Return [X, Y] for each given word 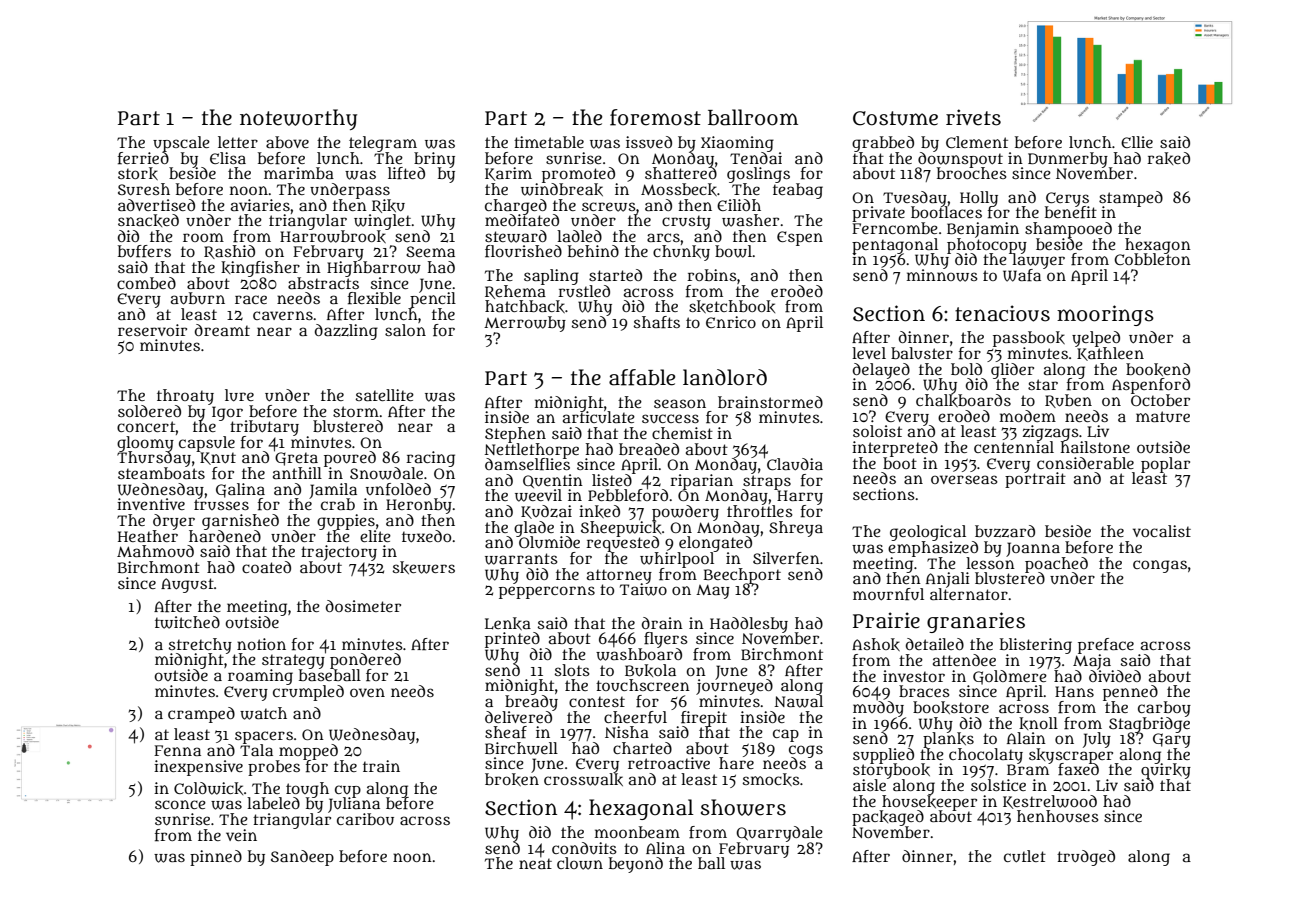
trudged [1086, 858]
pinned [216, 858]
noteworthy [298, 119]
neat [535, 863]
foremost [655, 117]
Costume [895, 118]
